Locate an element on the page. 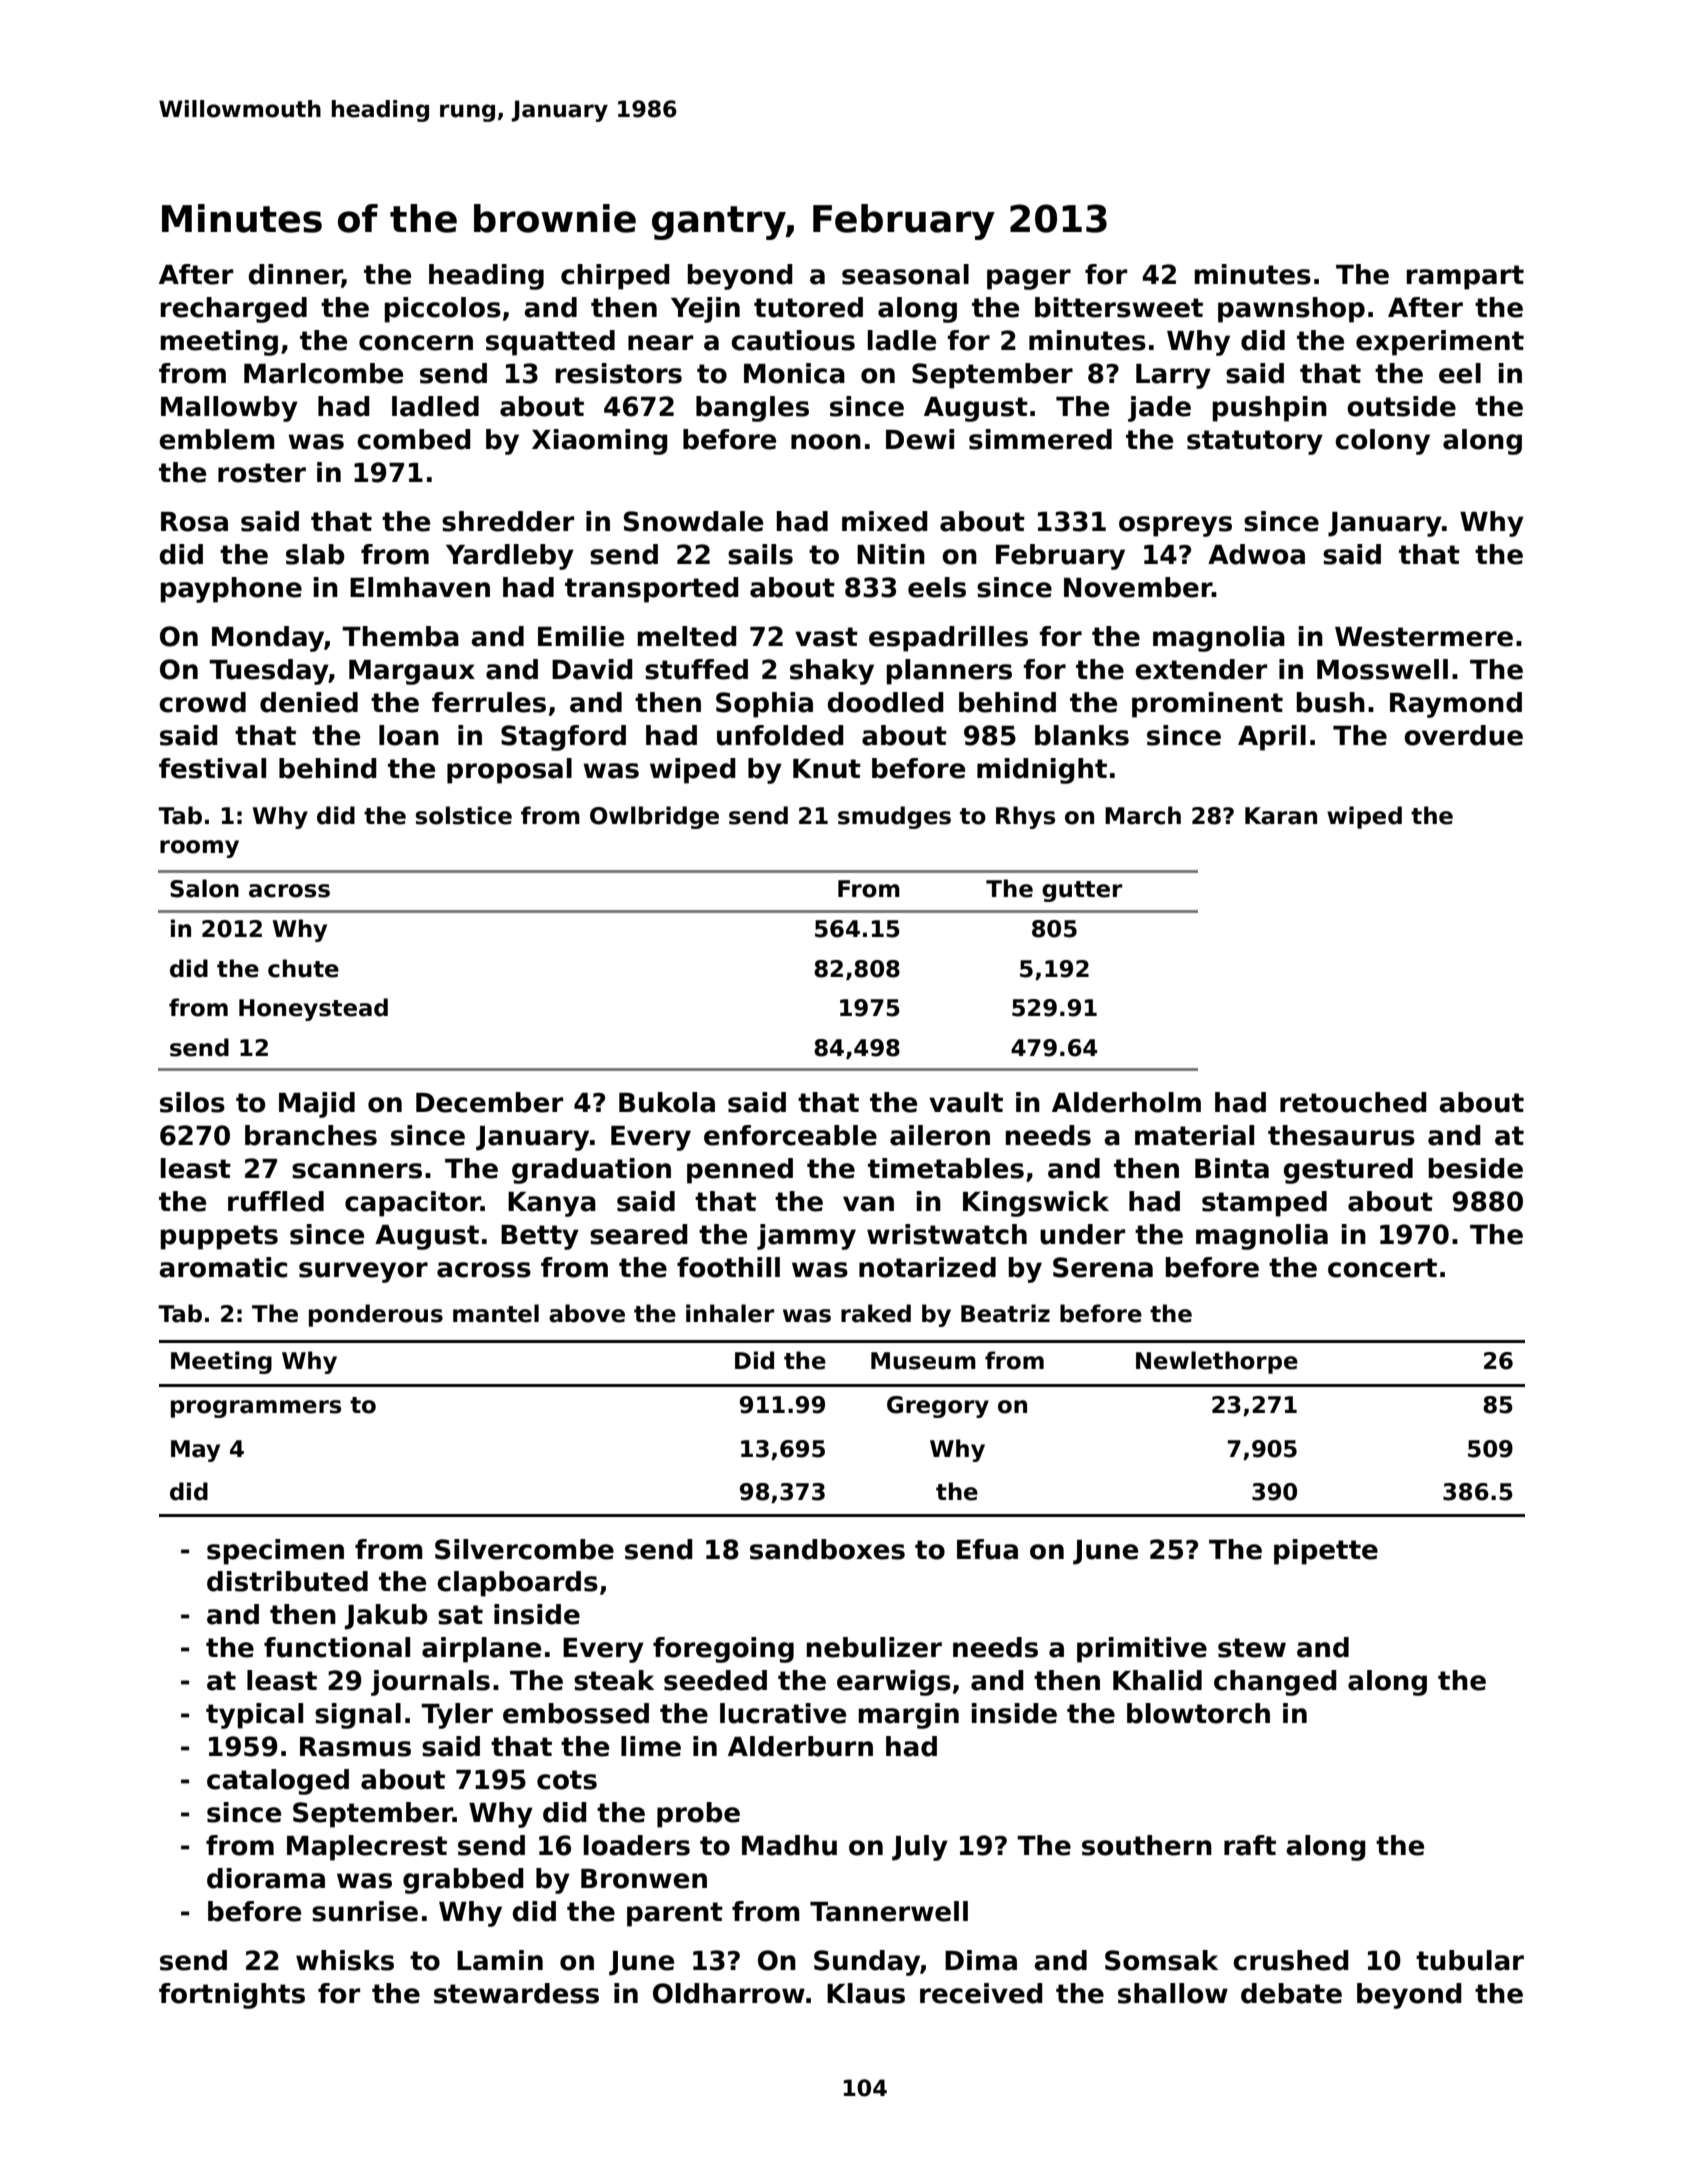 This page has width=1683, height=2178. dinner is located at coordinates (295, 275).
